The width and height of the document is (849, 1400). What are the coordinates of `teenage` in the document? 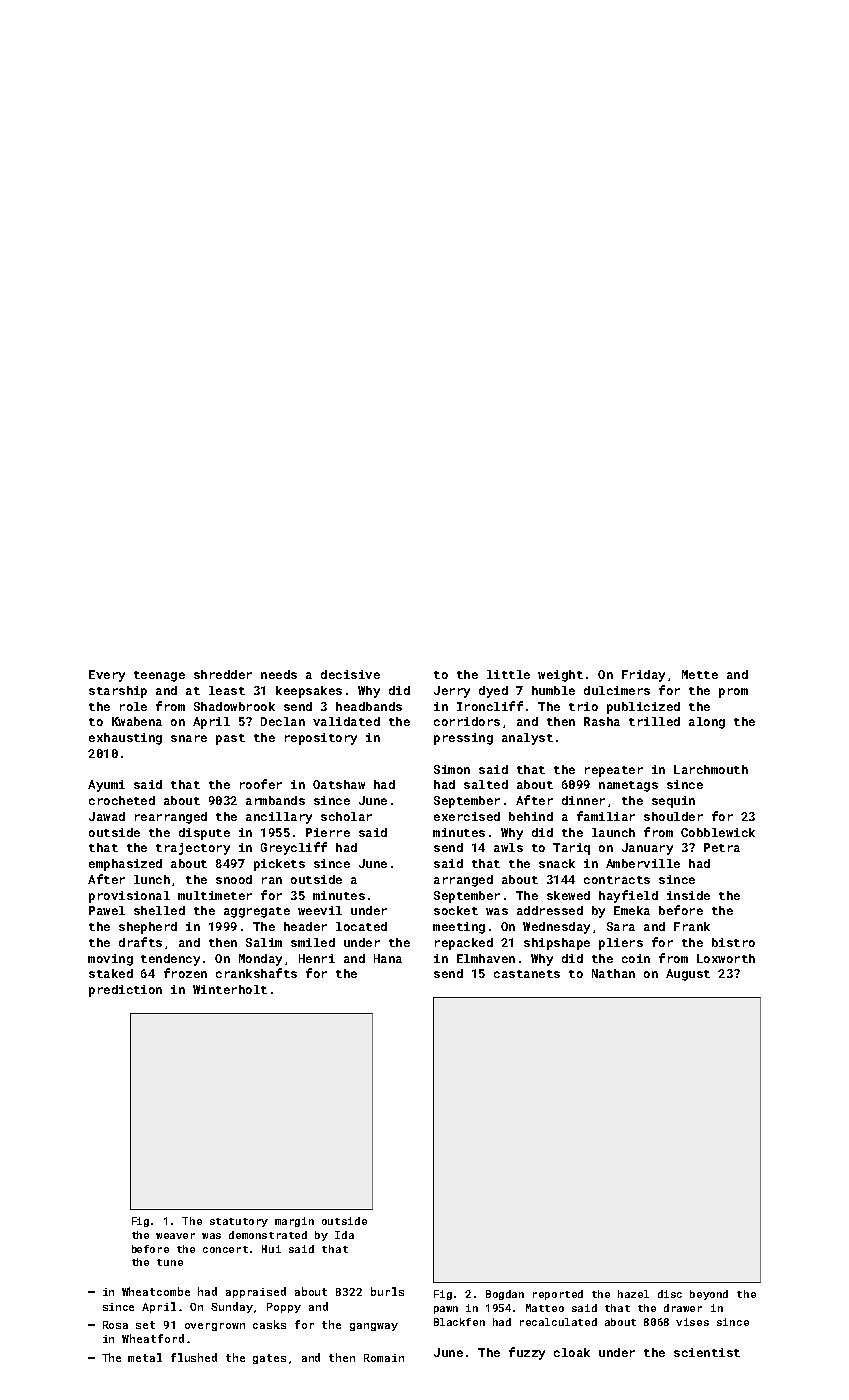 It's located at (159, 676).
